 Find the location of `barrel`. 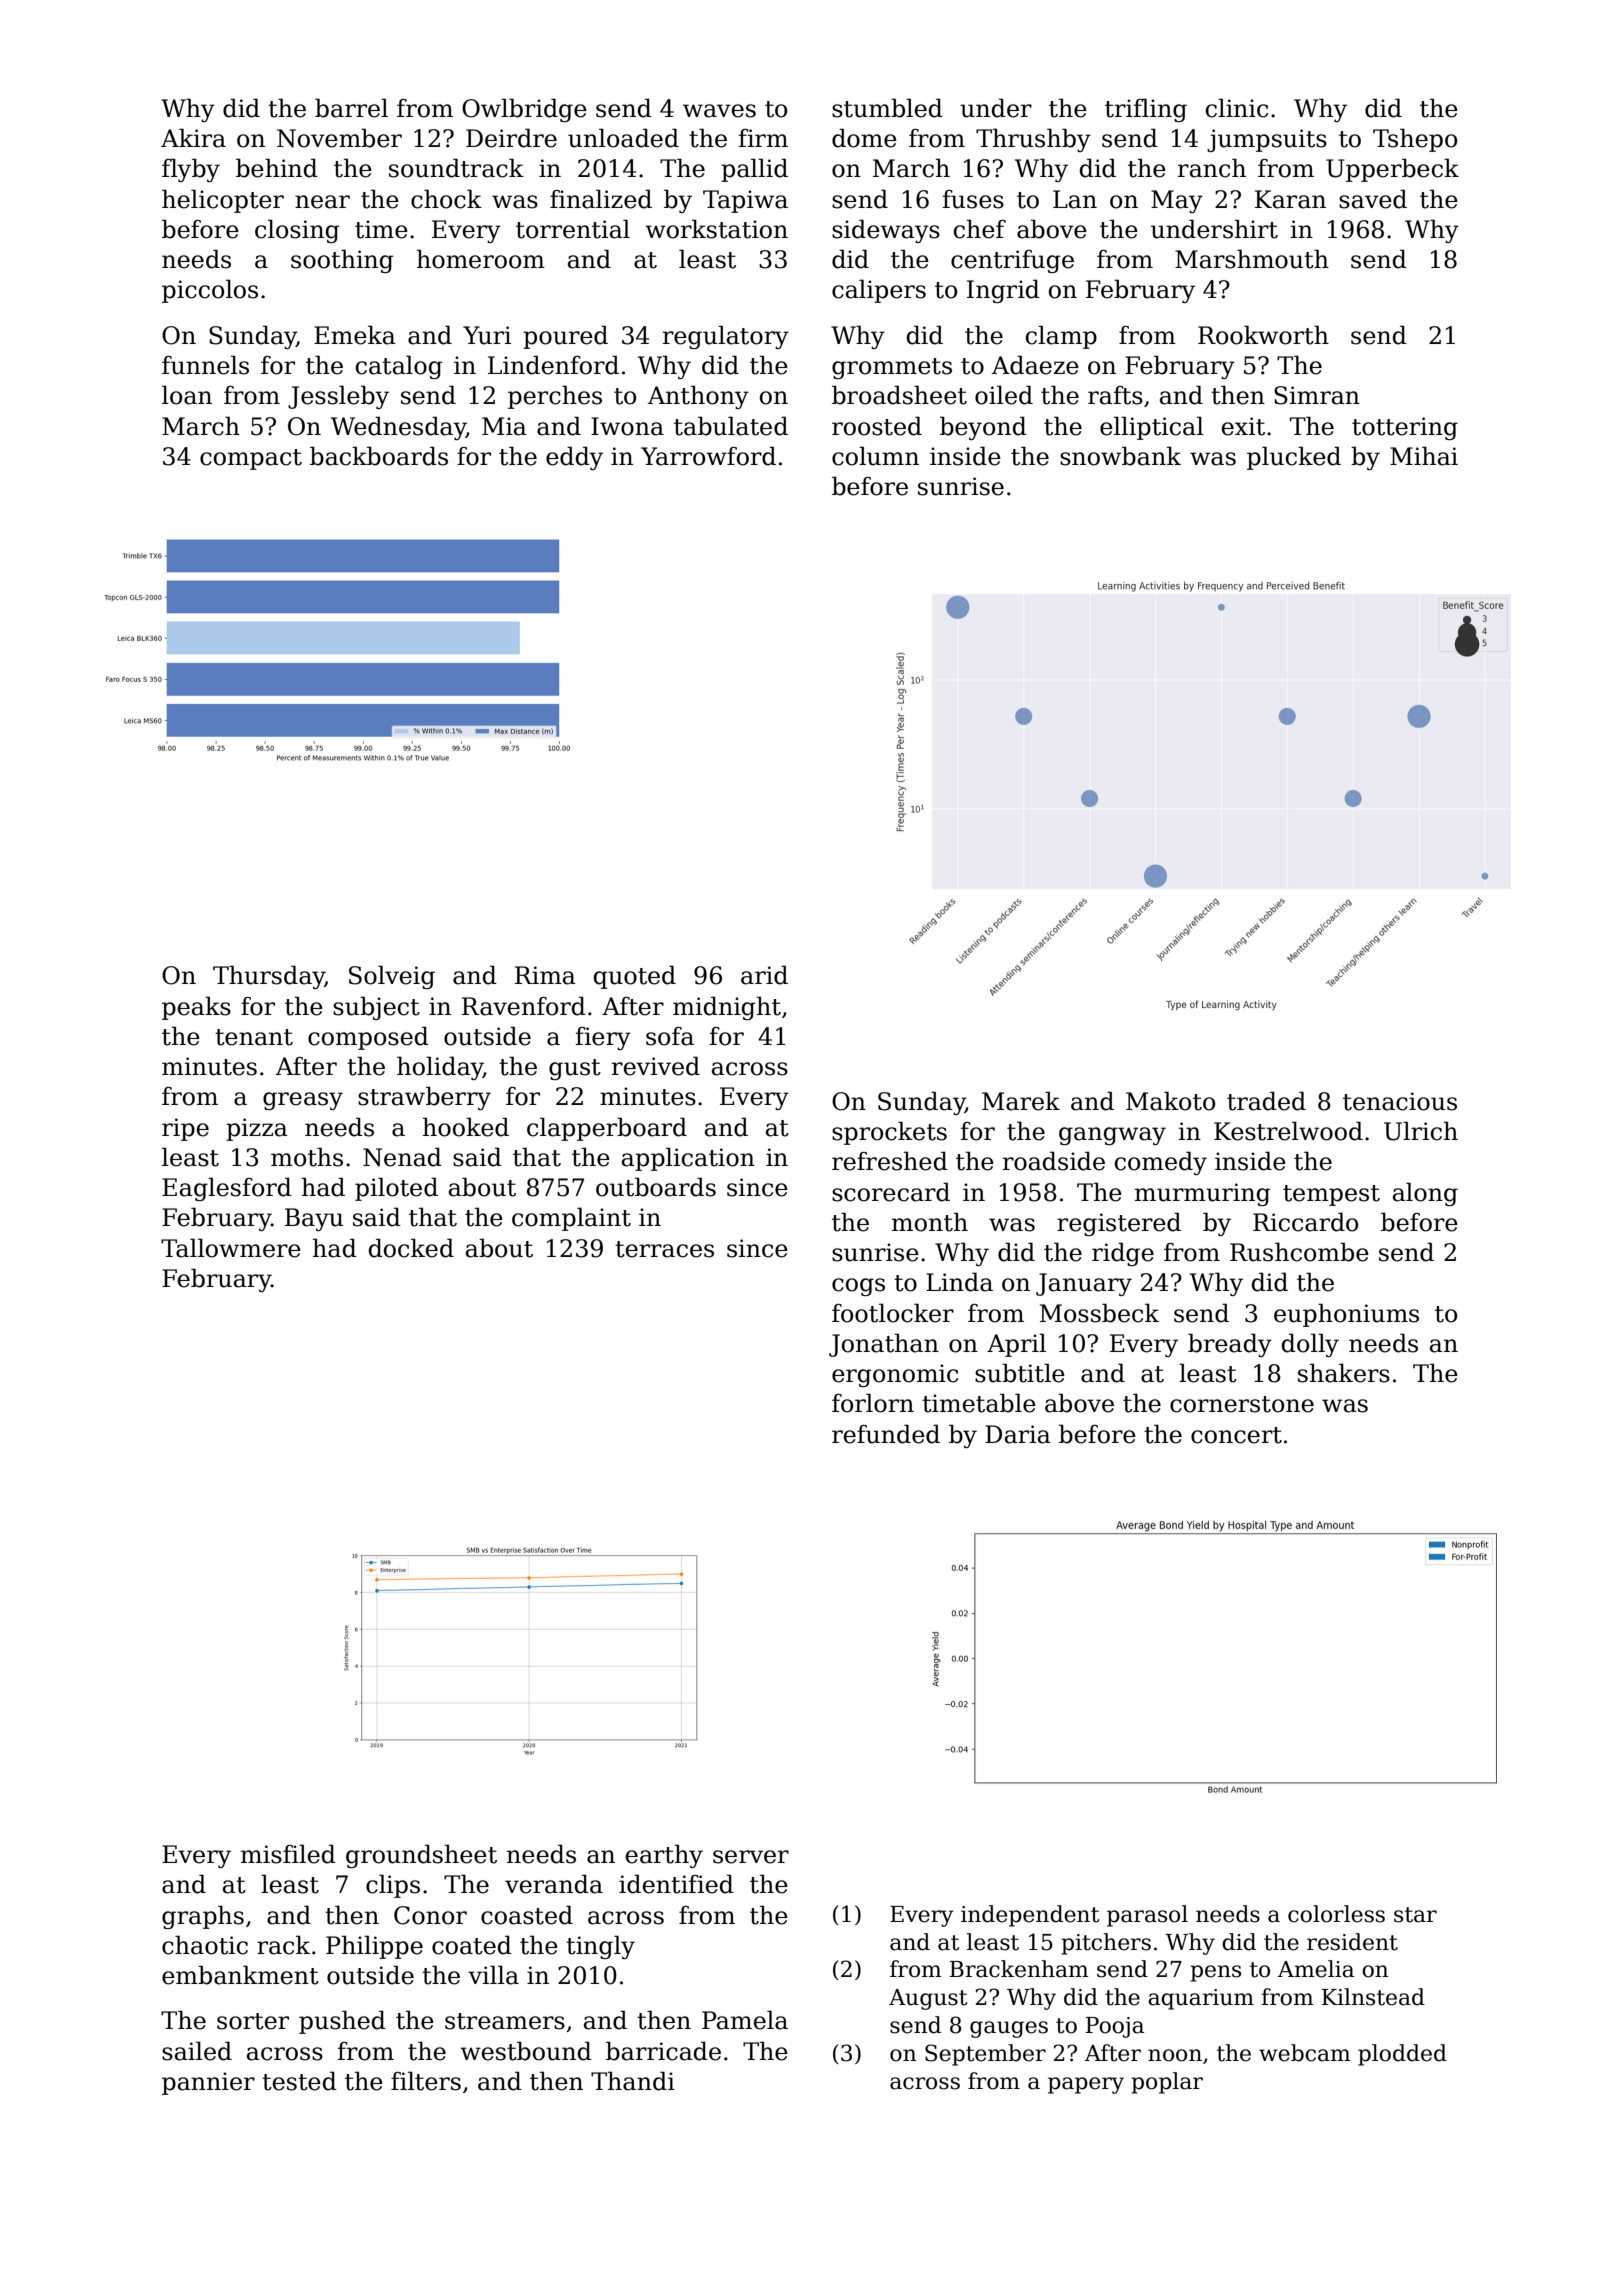

barrel is located at coordinates (351, 108).
